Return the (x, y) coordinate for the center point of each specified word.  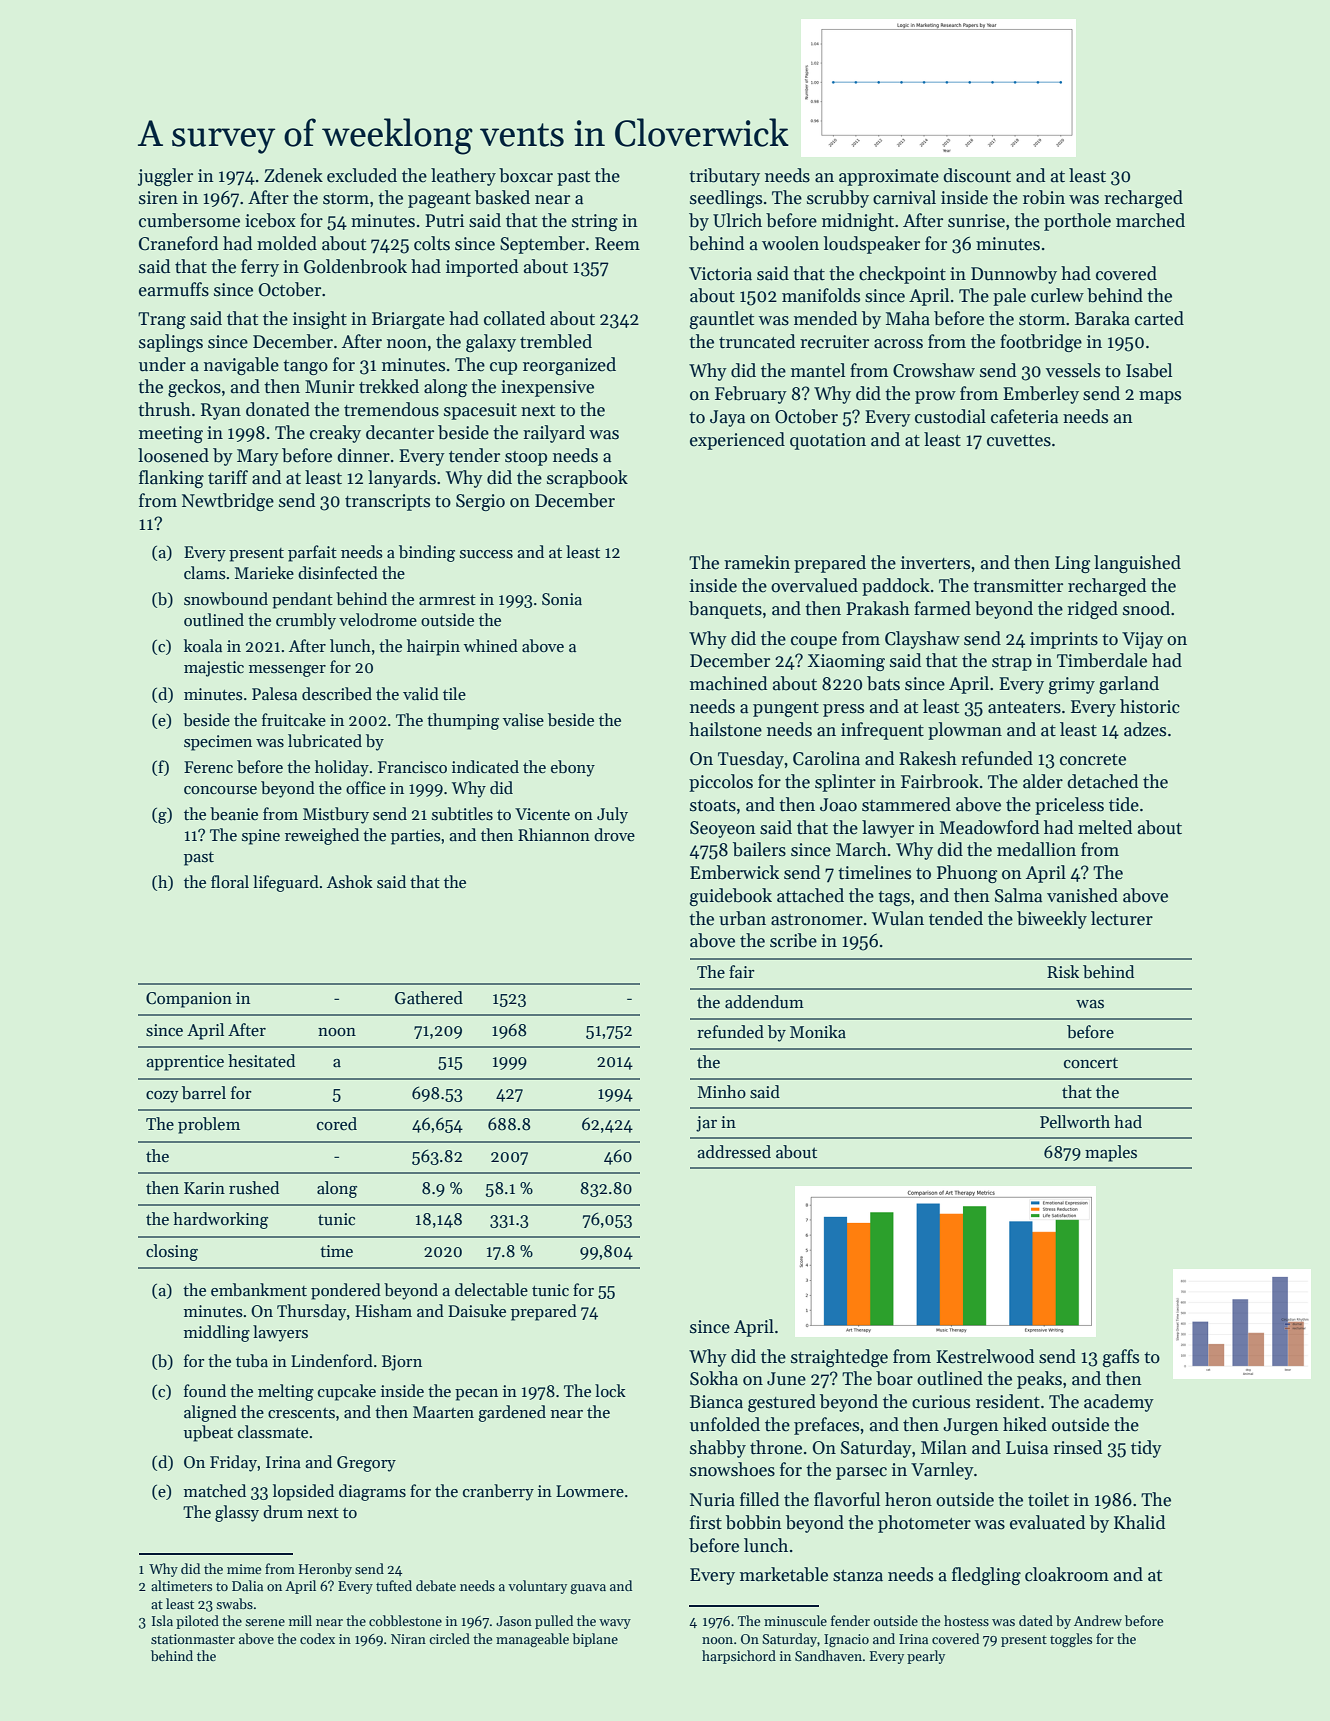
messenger (287, 671)
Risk (1063, 972)
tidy (1146, 1449)
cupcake (347, 1392)
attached (810, 895)
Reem (617, 244)
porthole (1077, 222)
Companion (189, 1000)
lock (610, 1390)
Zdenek (293, 175)
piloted (197, 1622)
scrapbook (587, 479)
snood (1146, 608)
